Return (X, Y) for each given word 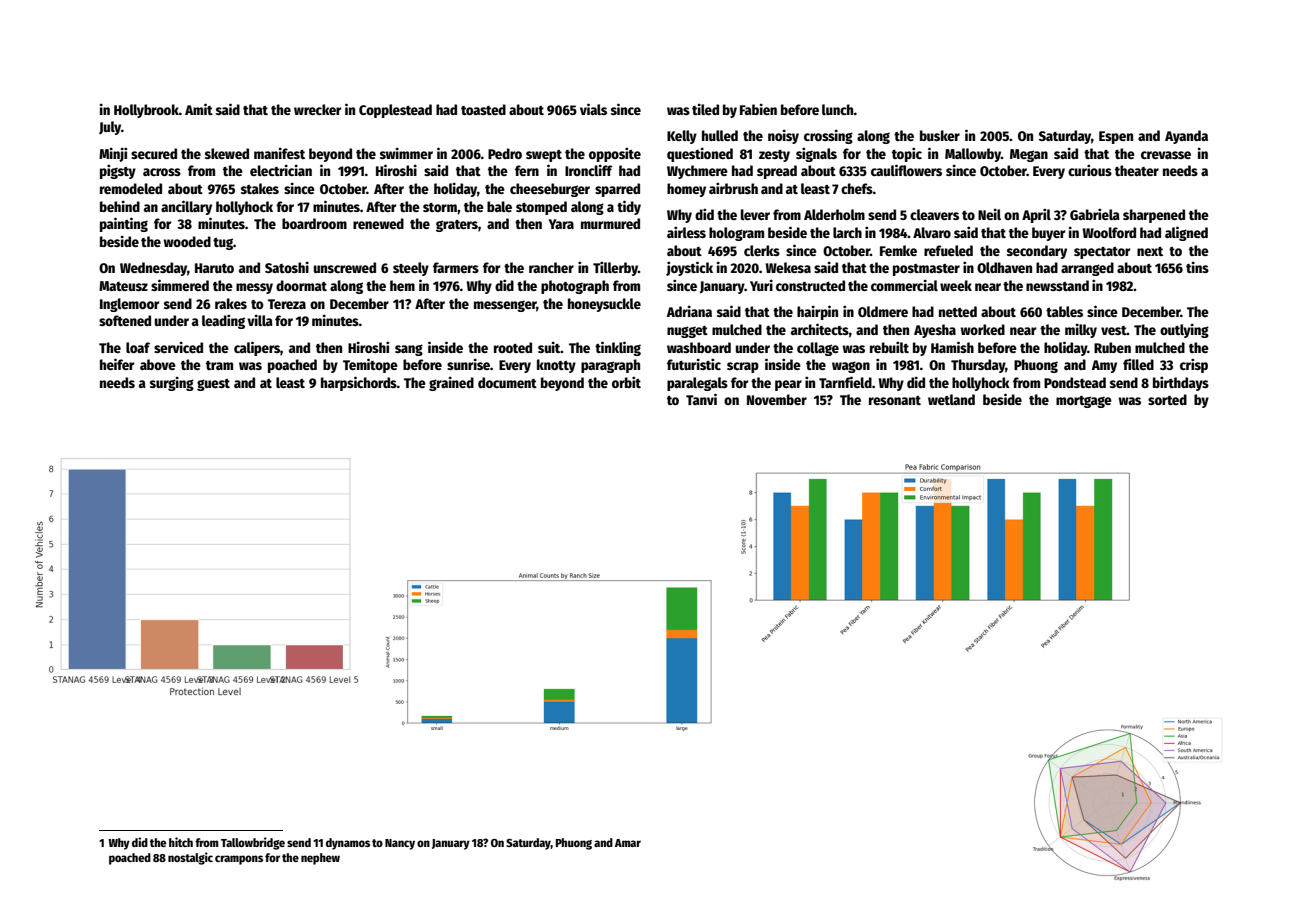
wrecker (317, 109)
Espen (1116, 137)
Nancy (400, 844)
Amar (628, 843)
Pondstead (1075, 382)
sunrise (468, 364)
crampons (239, 860)
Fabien (758, 109)
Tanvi (701, 399)
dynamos (348, 844)
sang (409, 350)
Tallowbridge (253, 843)
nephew (320, 859)
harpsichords (359, 383)
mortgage (1084, 402)
